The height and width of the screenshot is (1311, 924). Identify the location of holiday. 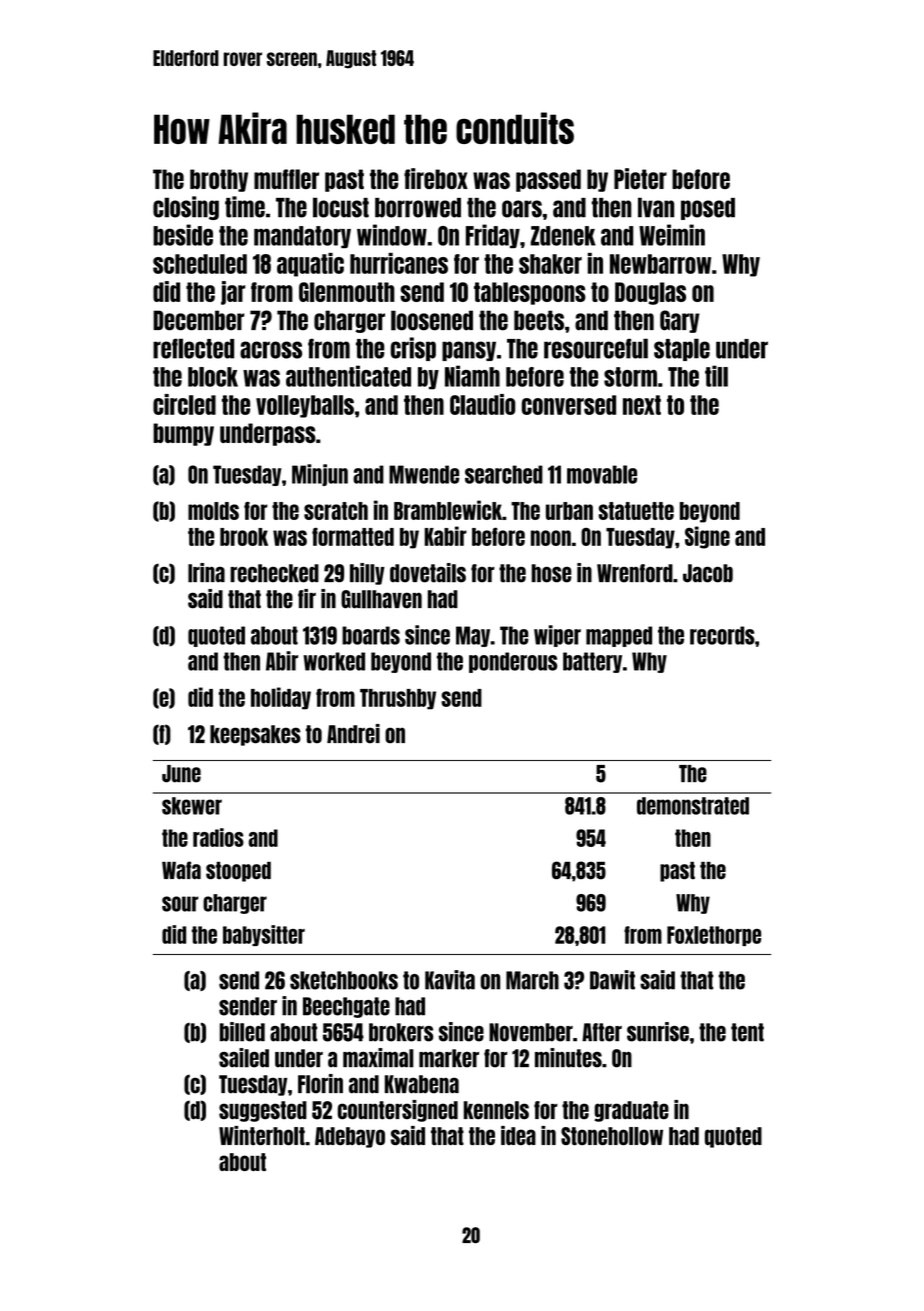
(281, 698).
